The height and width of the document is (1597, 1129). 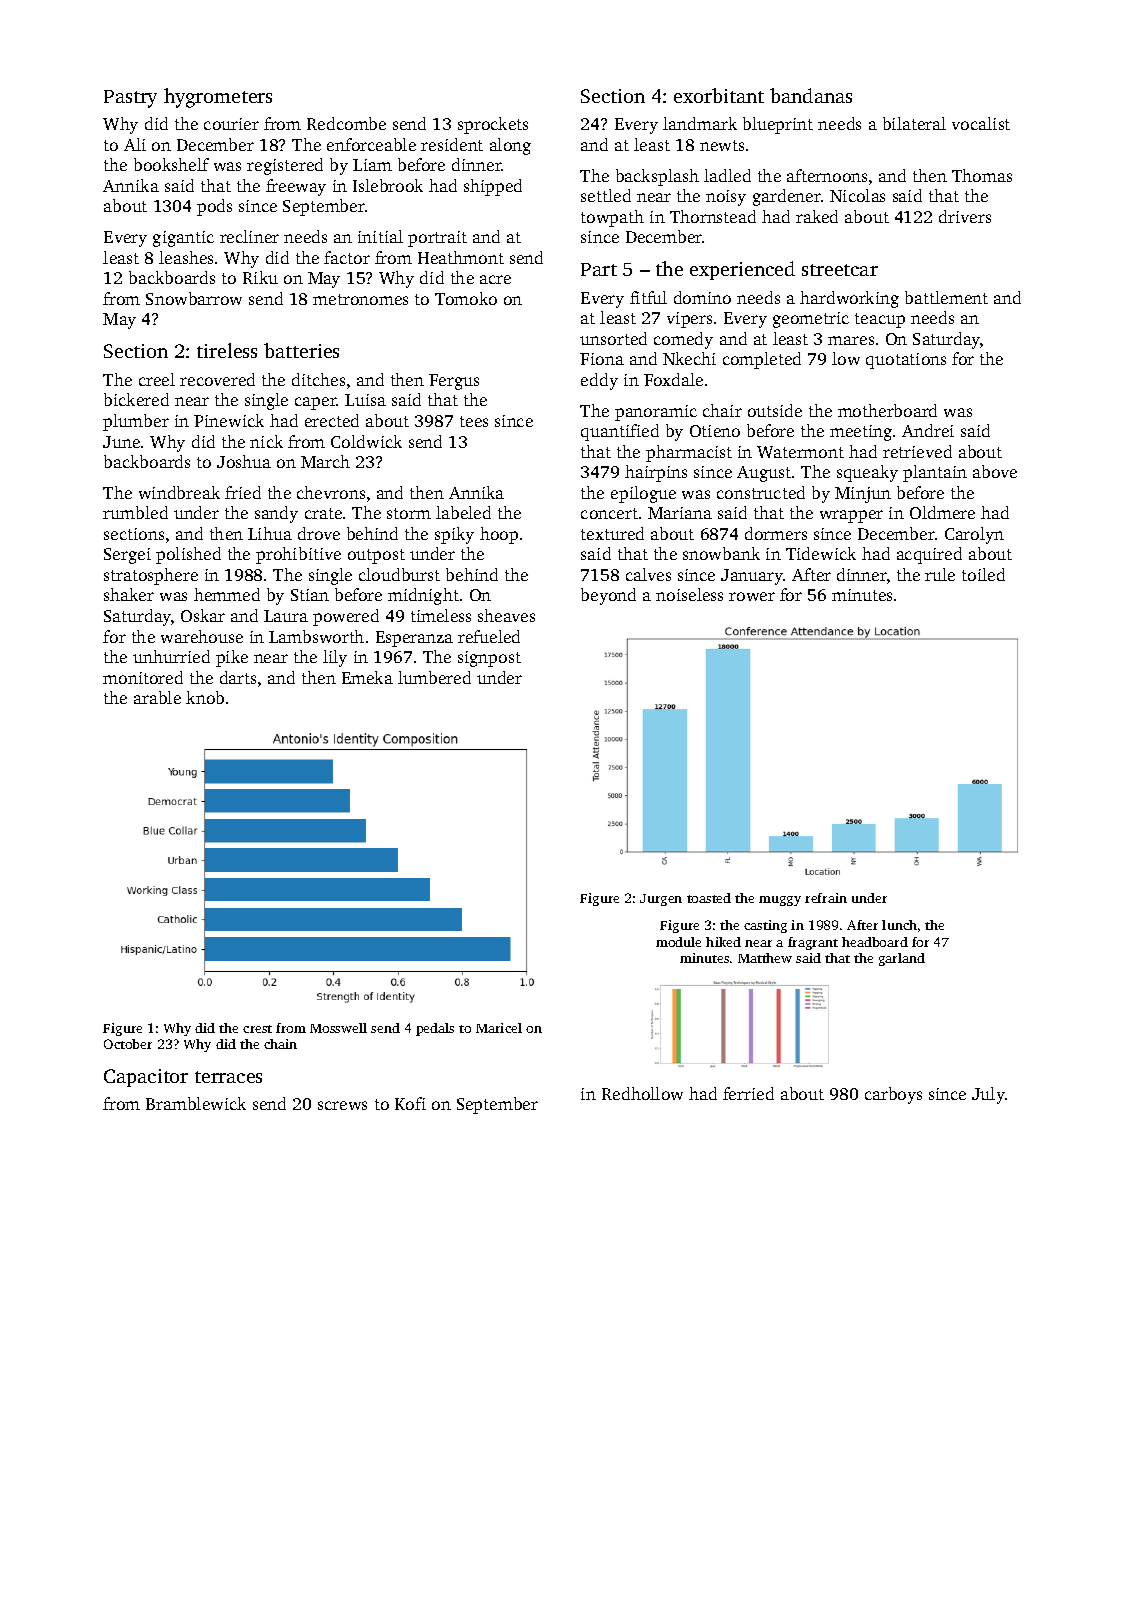 I want to click on unhurried, so click(x=171, y=656).
